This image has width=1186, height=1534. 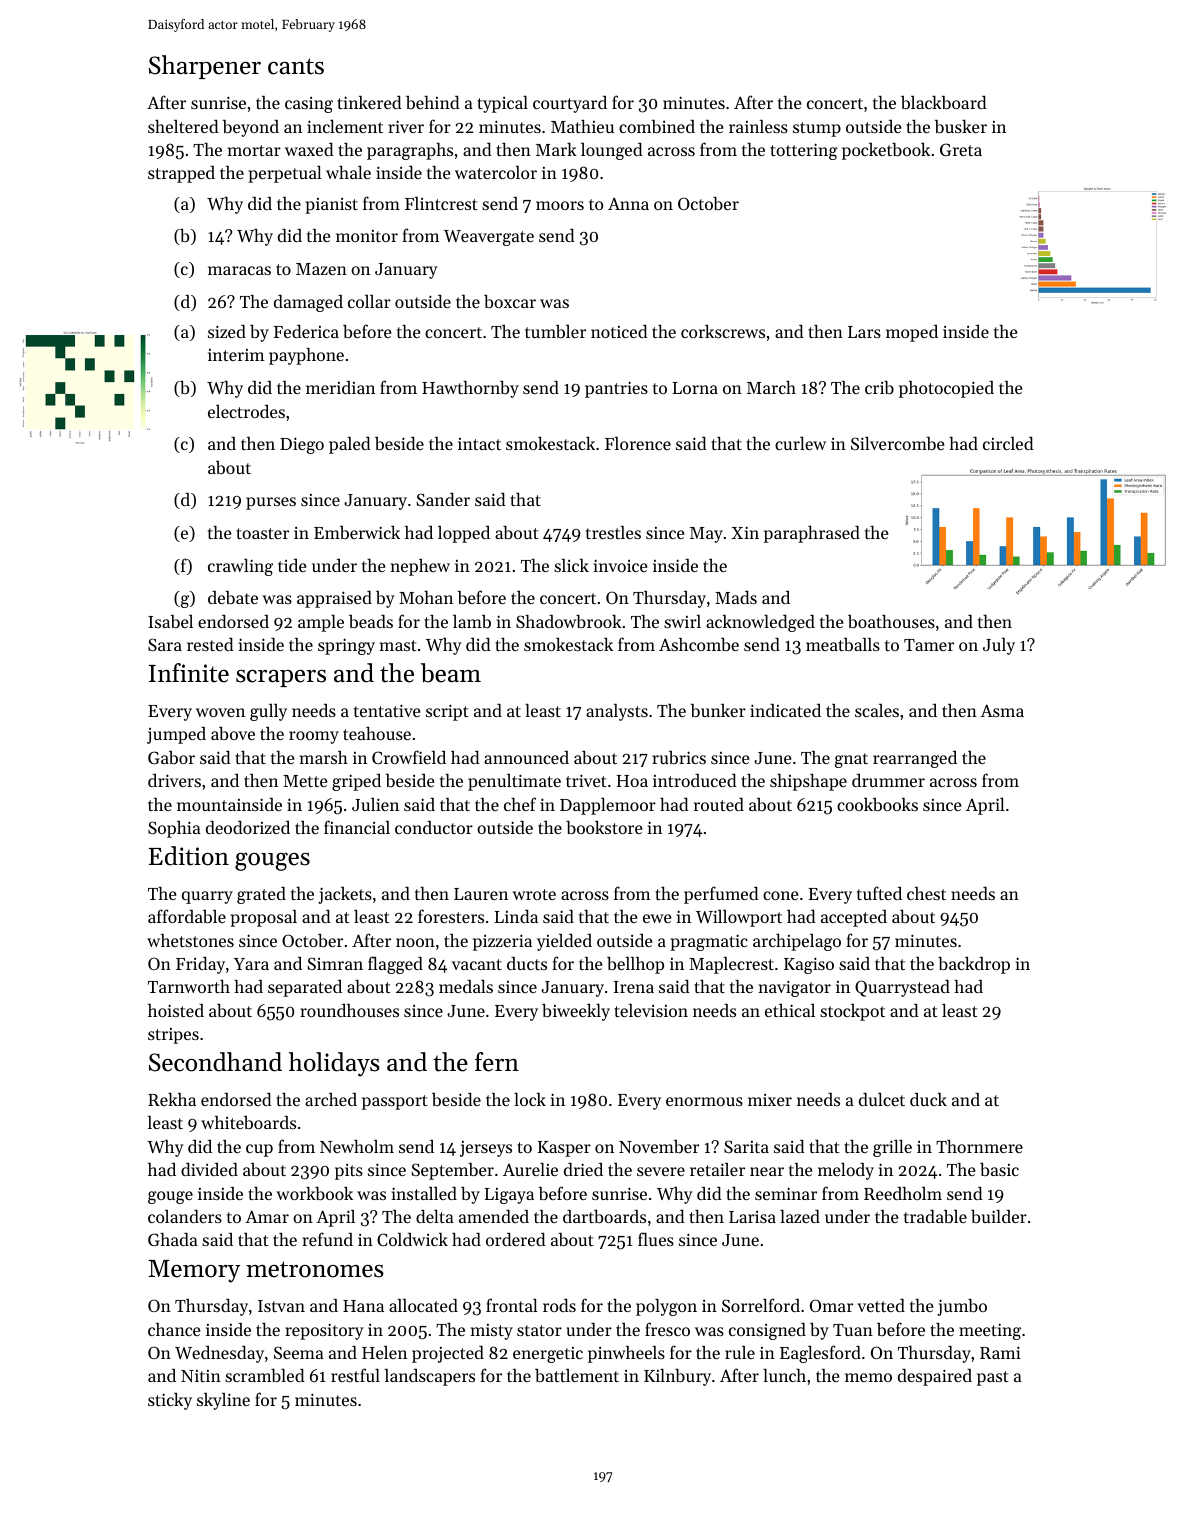 I want to click on Kasper, so click(x=564, y=1149).
